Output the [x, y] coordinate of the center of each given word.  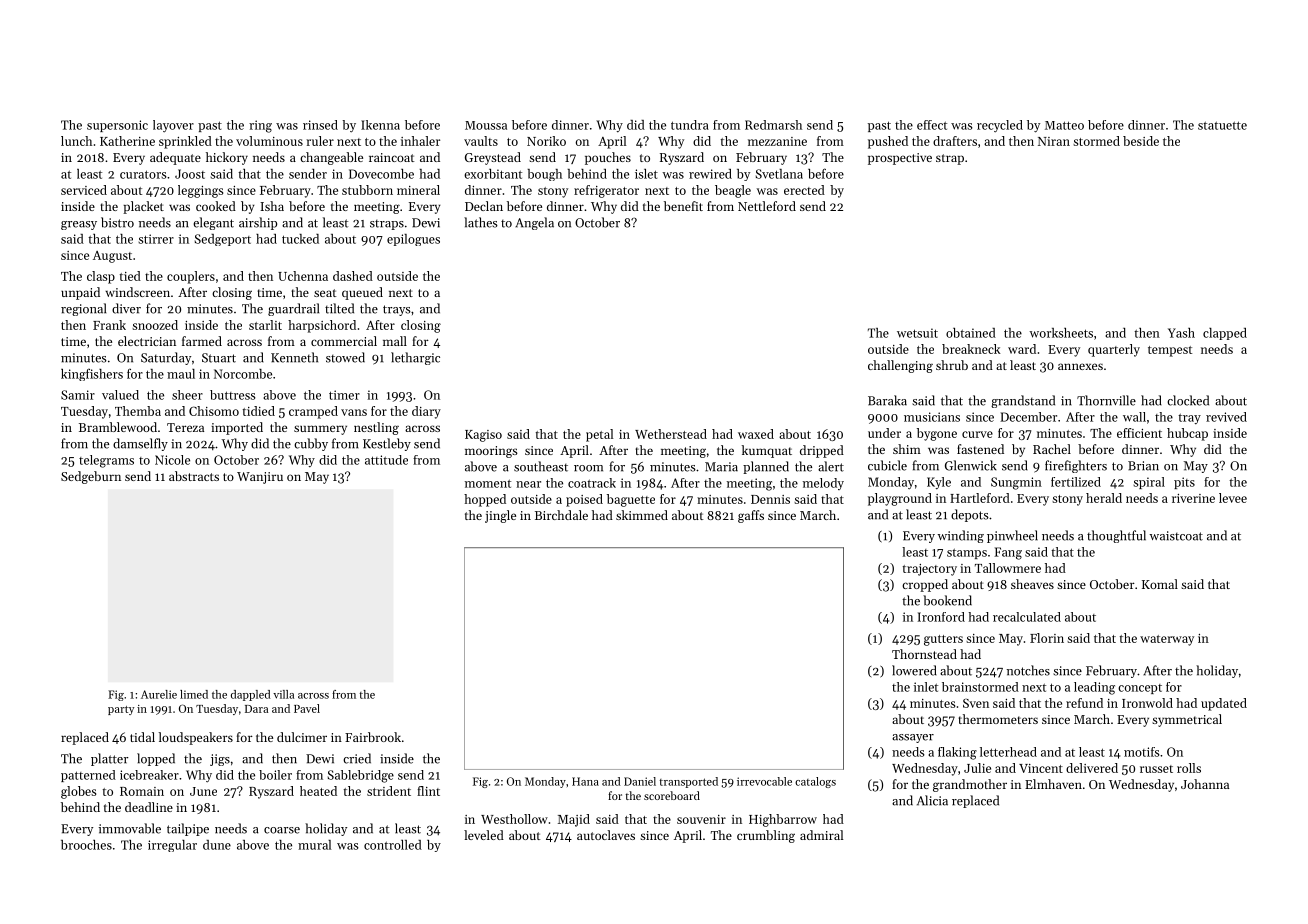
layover [173, 126]
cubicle [887, 465]
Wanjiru [260, 478]
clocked [1188, 400]
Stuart [219, 358]
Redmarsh [773, 125]
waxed [756, 434]
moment [488, 483]
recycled [1000, 126]
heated [318, 791]
